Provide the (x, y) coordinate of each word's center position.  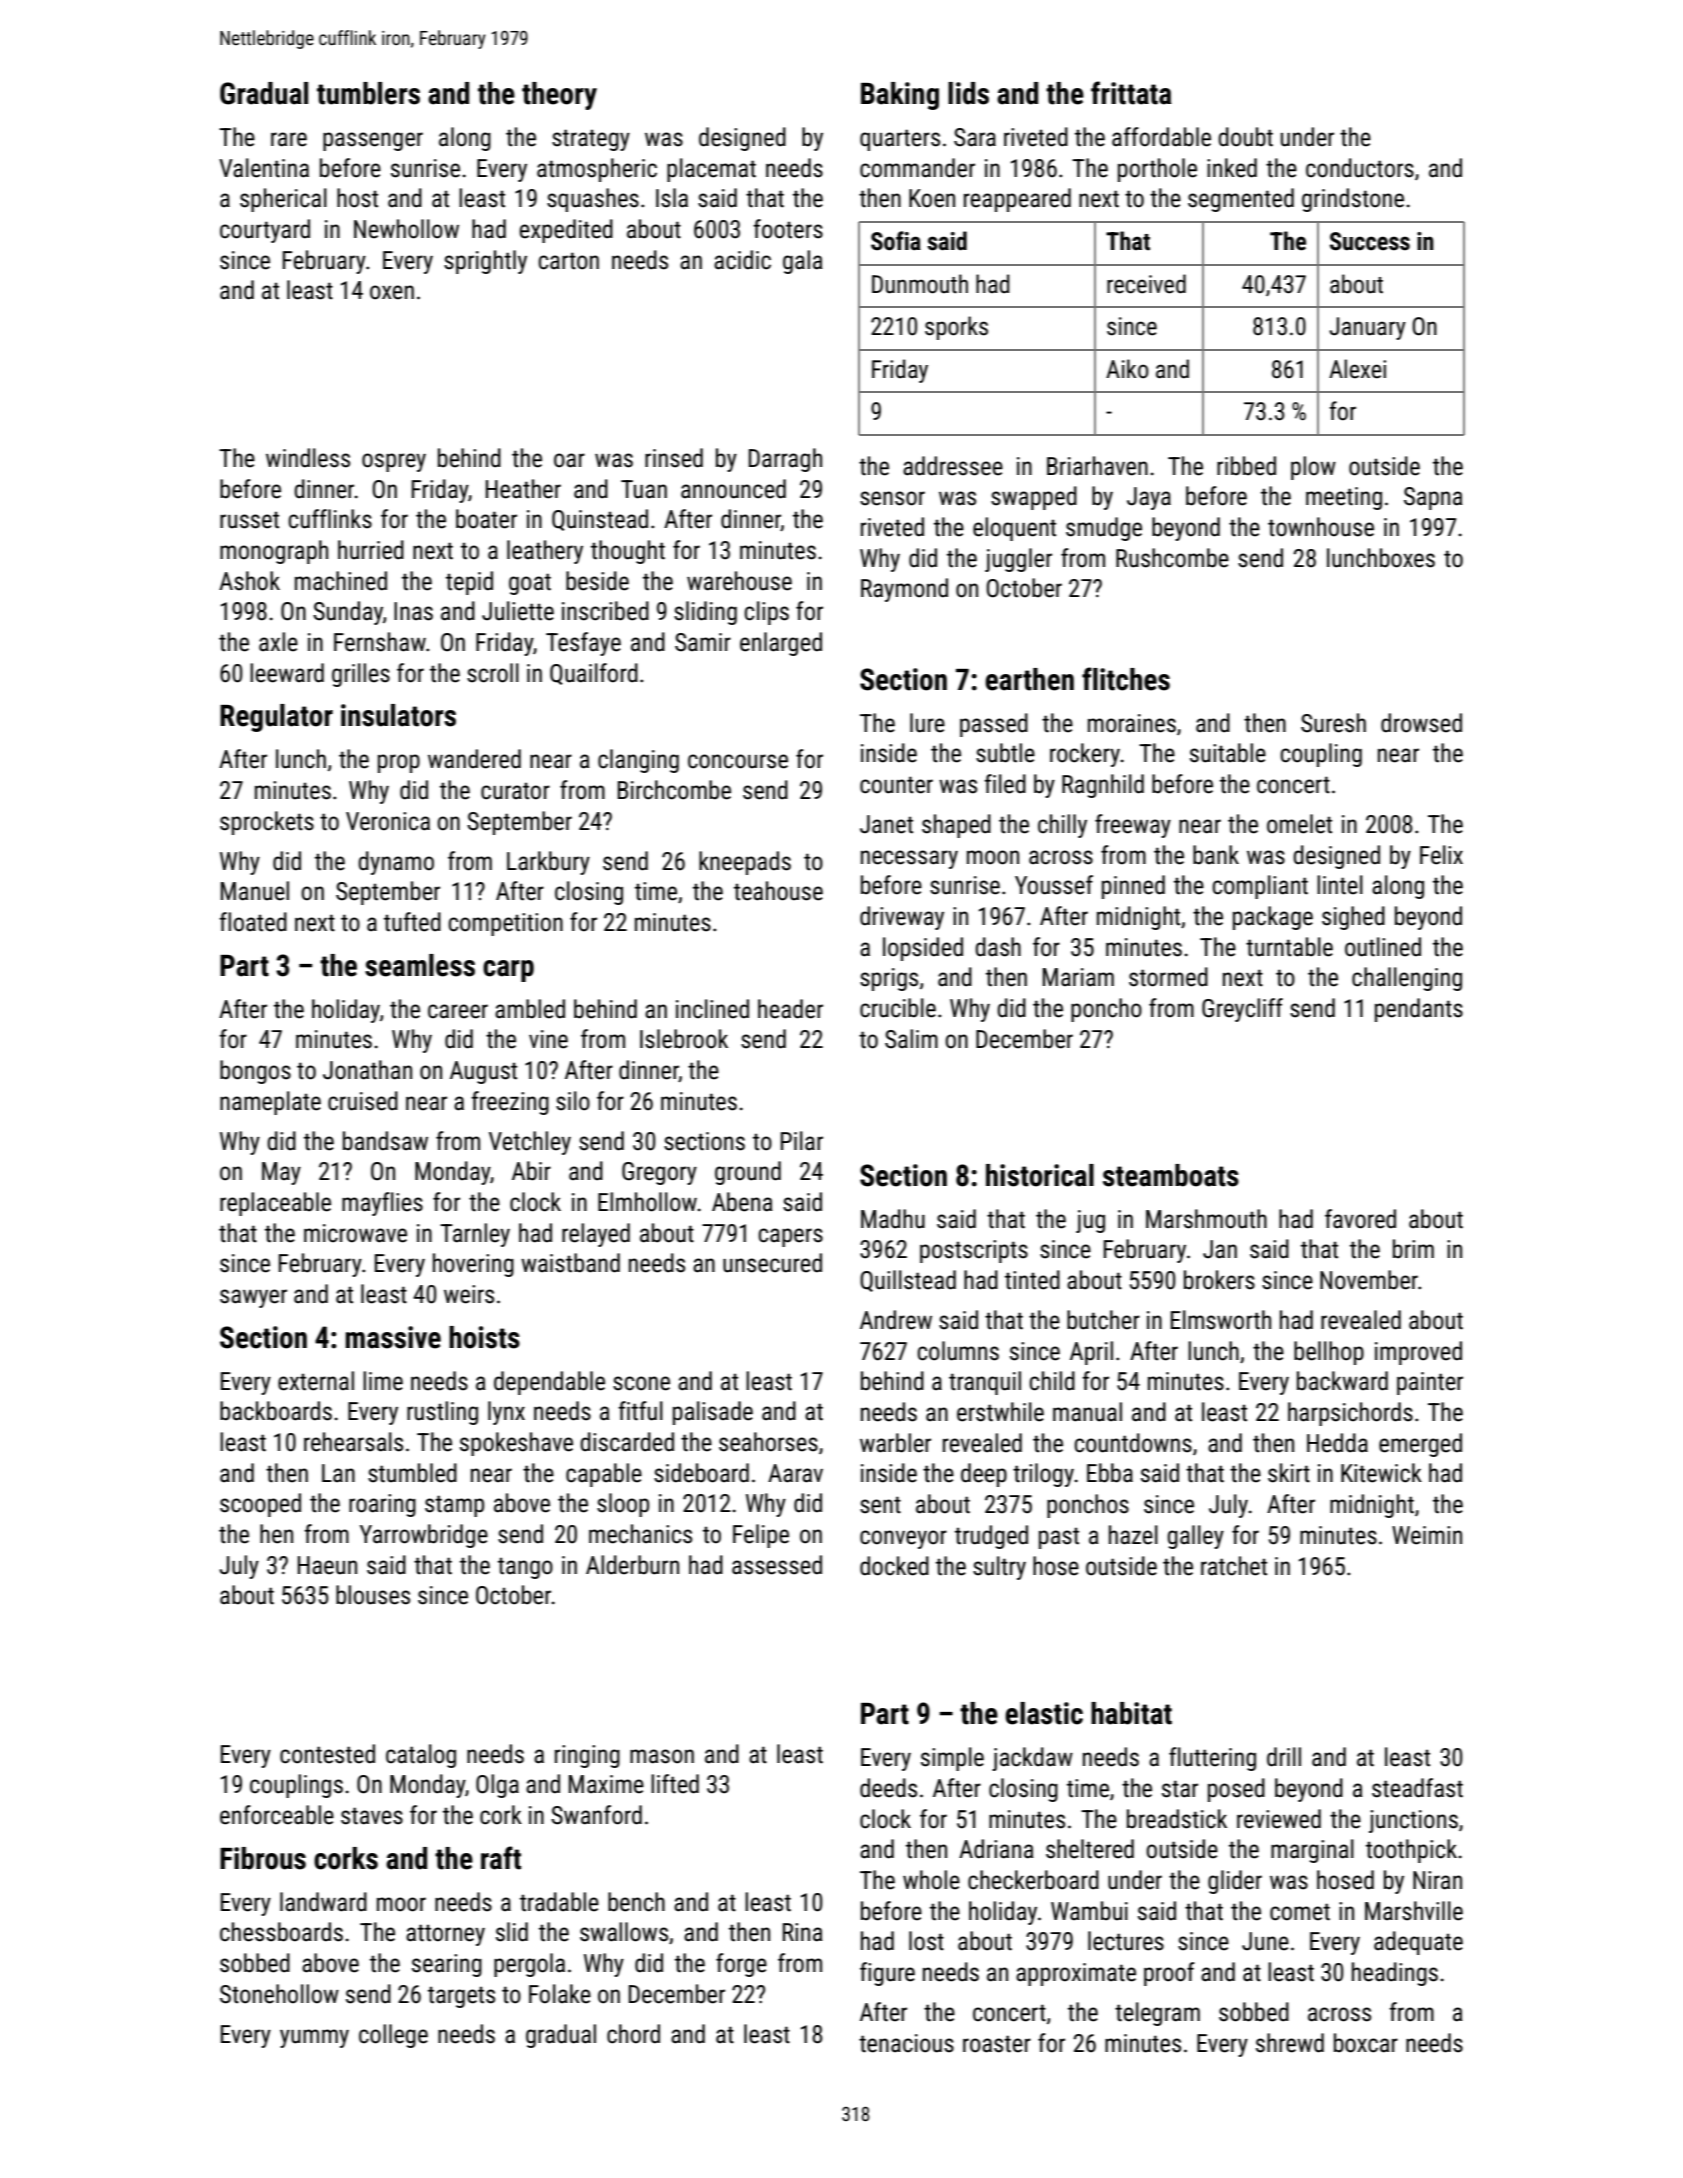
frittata (1131, 93)
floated (253, 922)
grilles (361, 675)
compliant (1260, 887)
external (316, 1381)
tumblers (368, 93)
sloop (623, 1505)
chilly (1062, 826)
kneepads (745, 863)
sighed (1353, 918)
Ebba (1110, 1473)
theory (559, 96)
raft (501, 1858)
